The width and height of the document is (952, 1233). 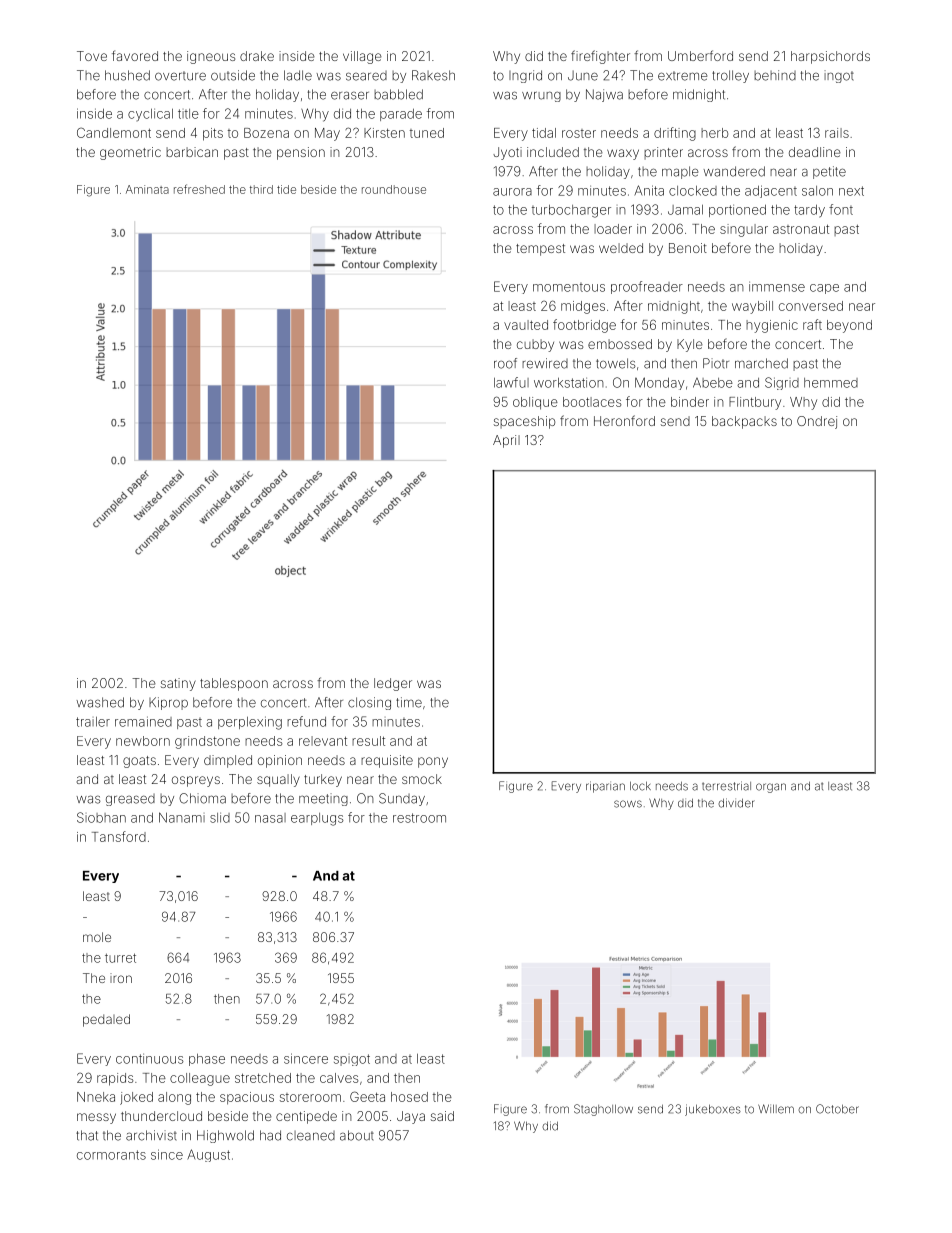 I want to click on tablespoon, so click(x=234, y=684).
